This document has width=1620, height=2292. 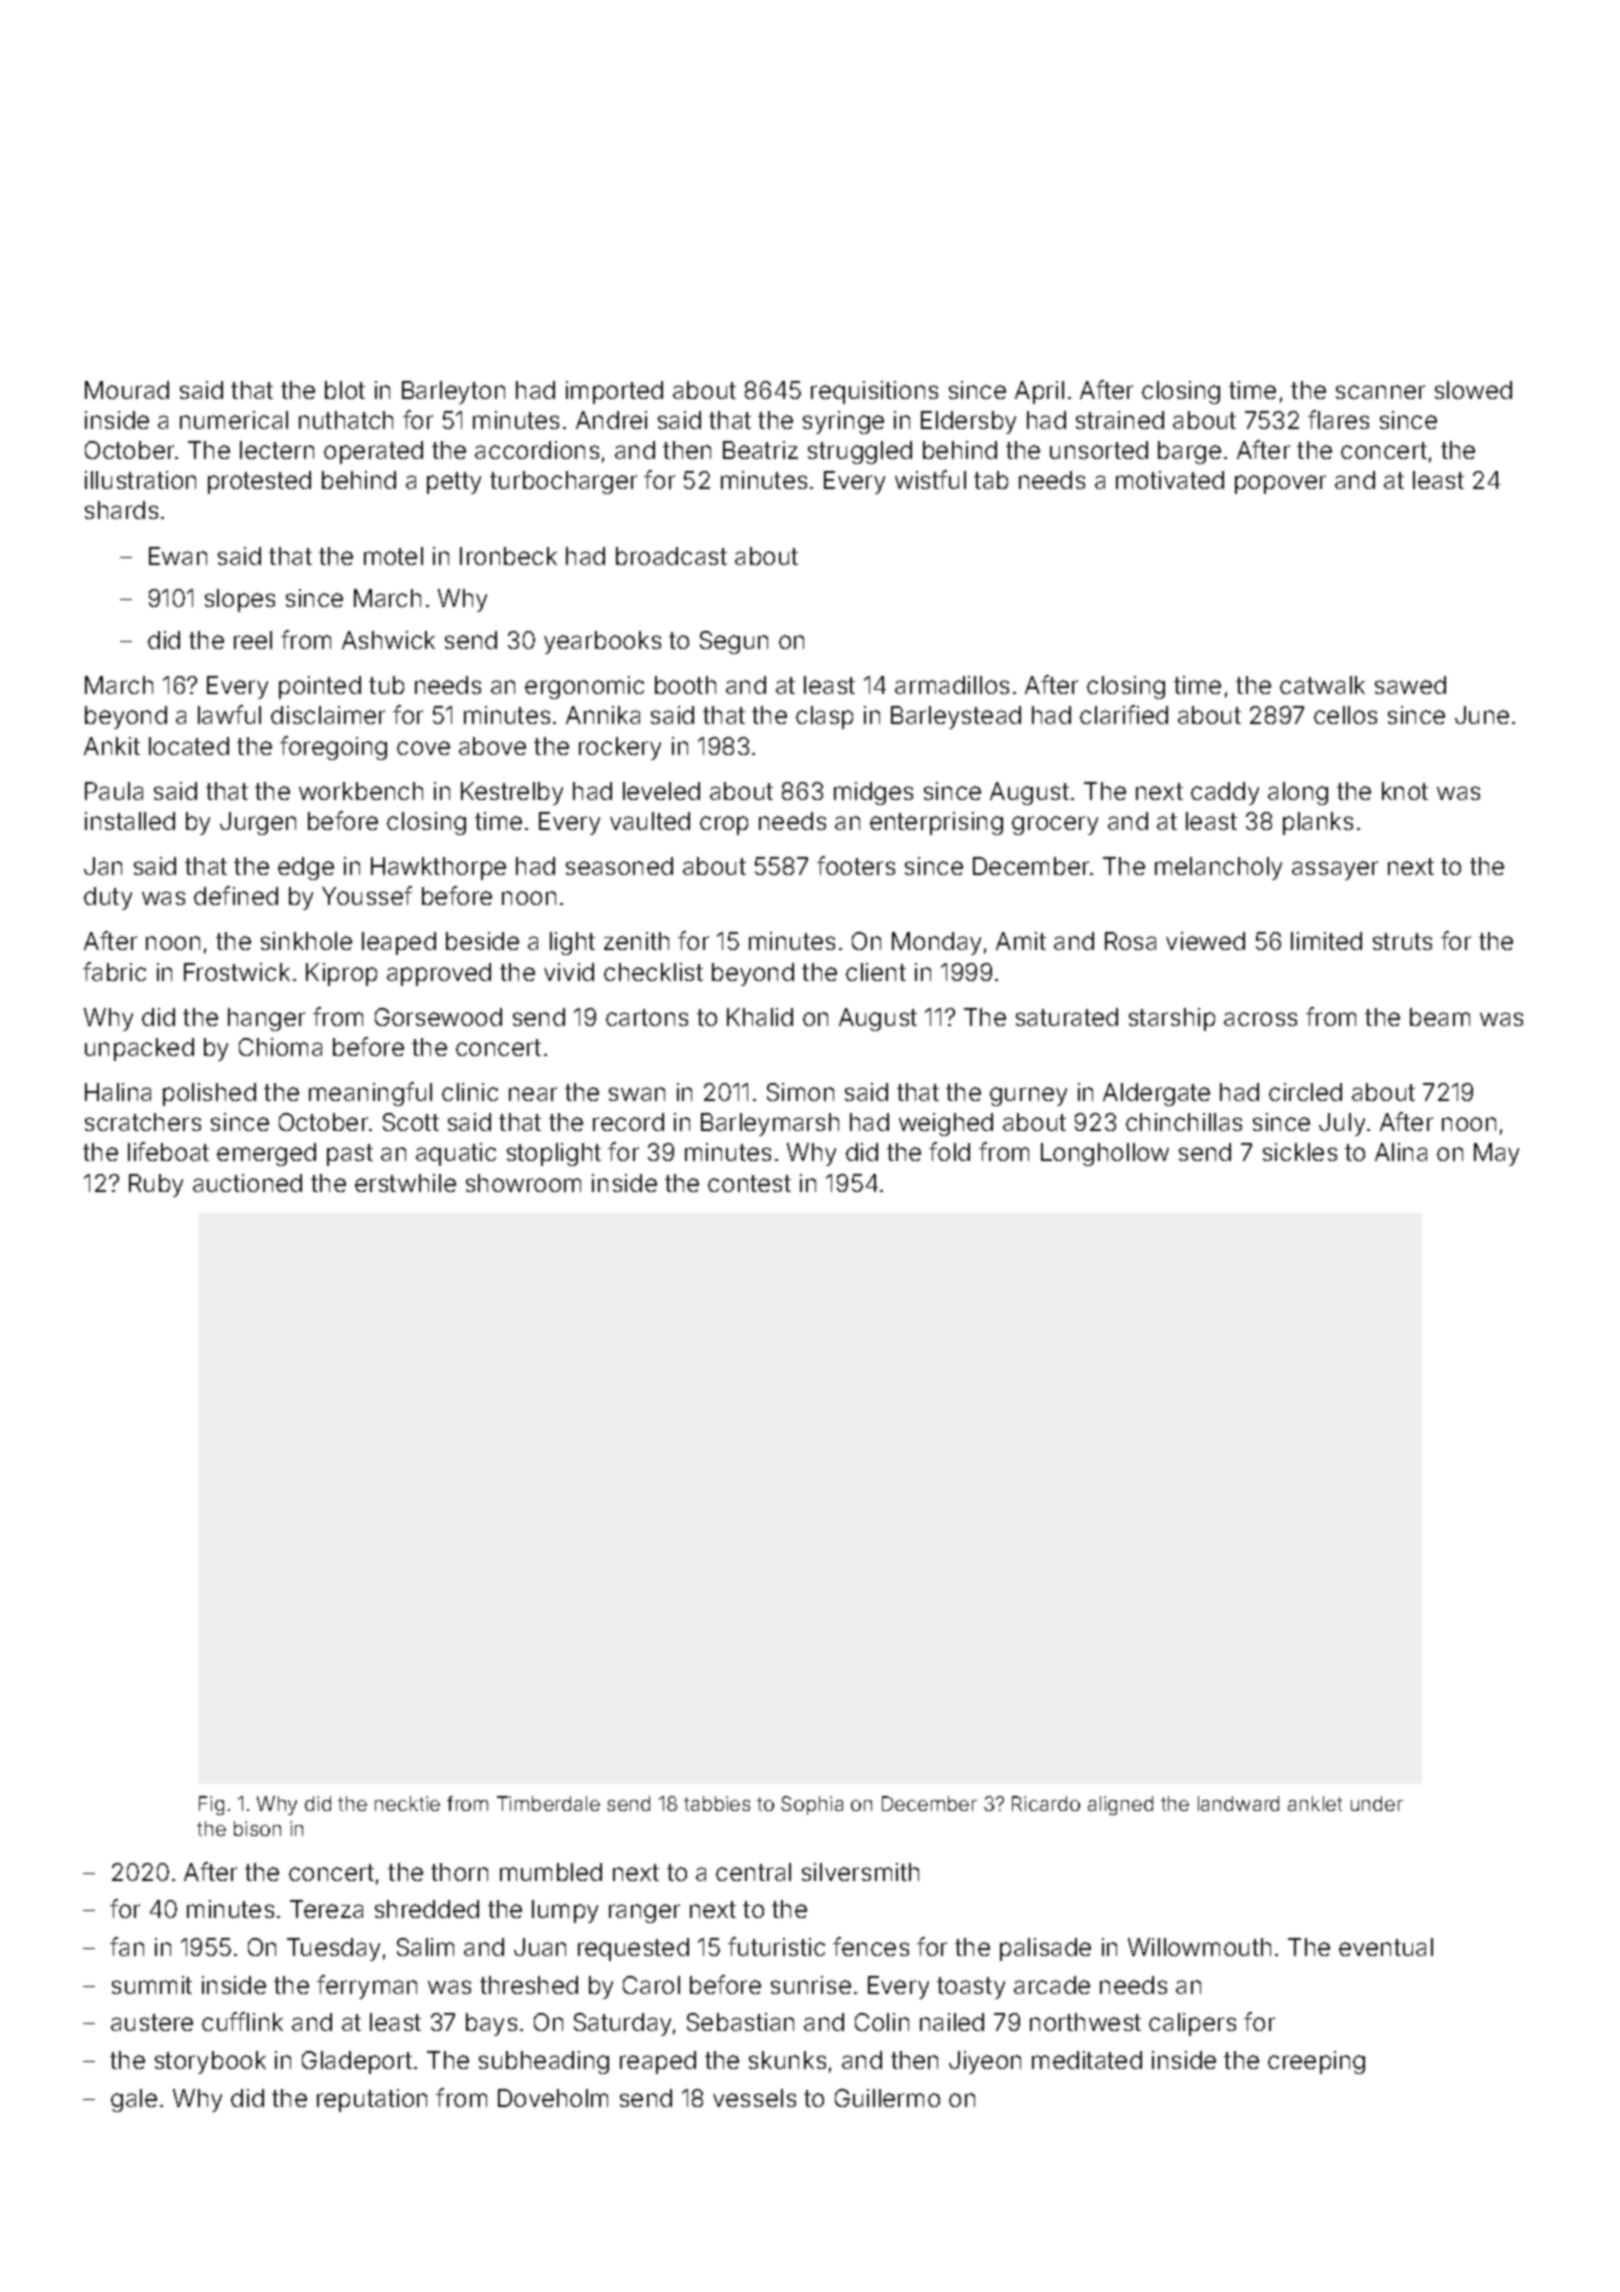 I want to click on gale, so click(x=134, y=2100).
